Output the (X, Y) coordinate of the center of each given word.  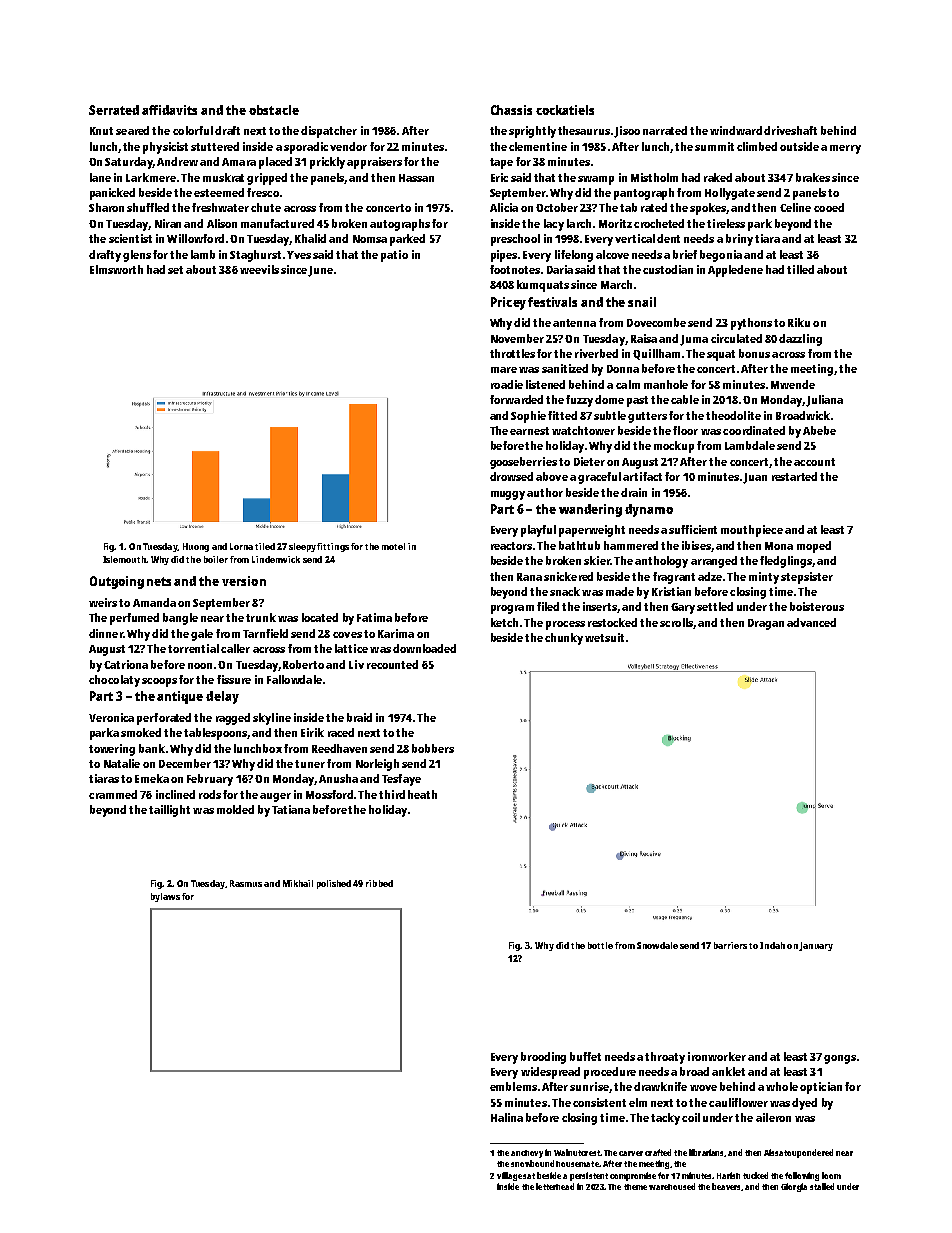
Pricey (508, 303)
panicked (112, 194)
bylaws (165, 897)
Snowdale (657, 945)
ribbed (379, 883)
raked (718, 177)
